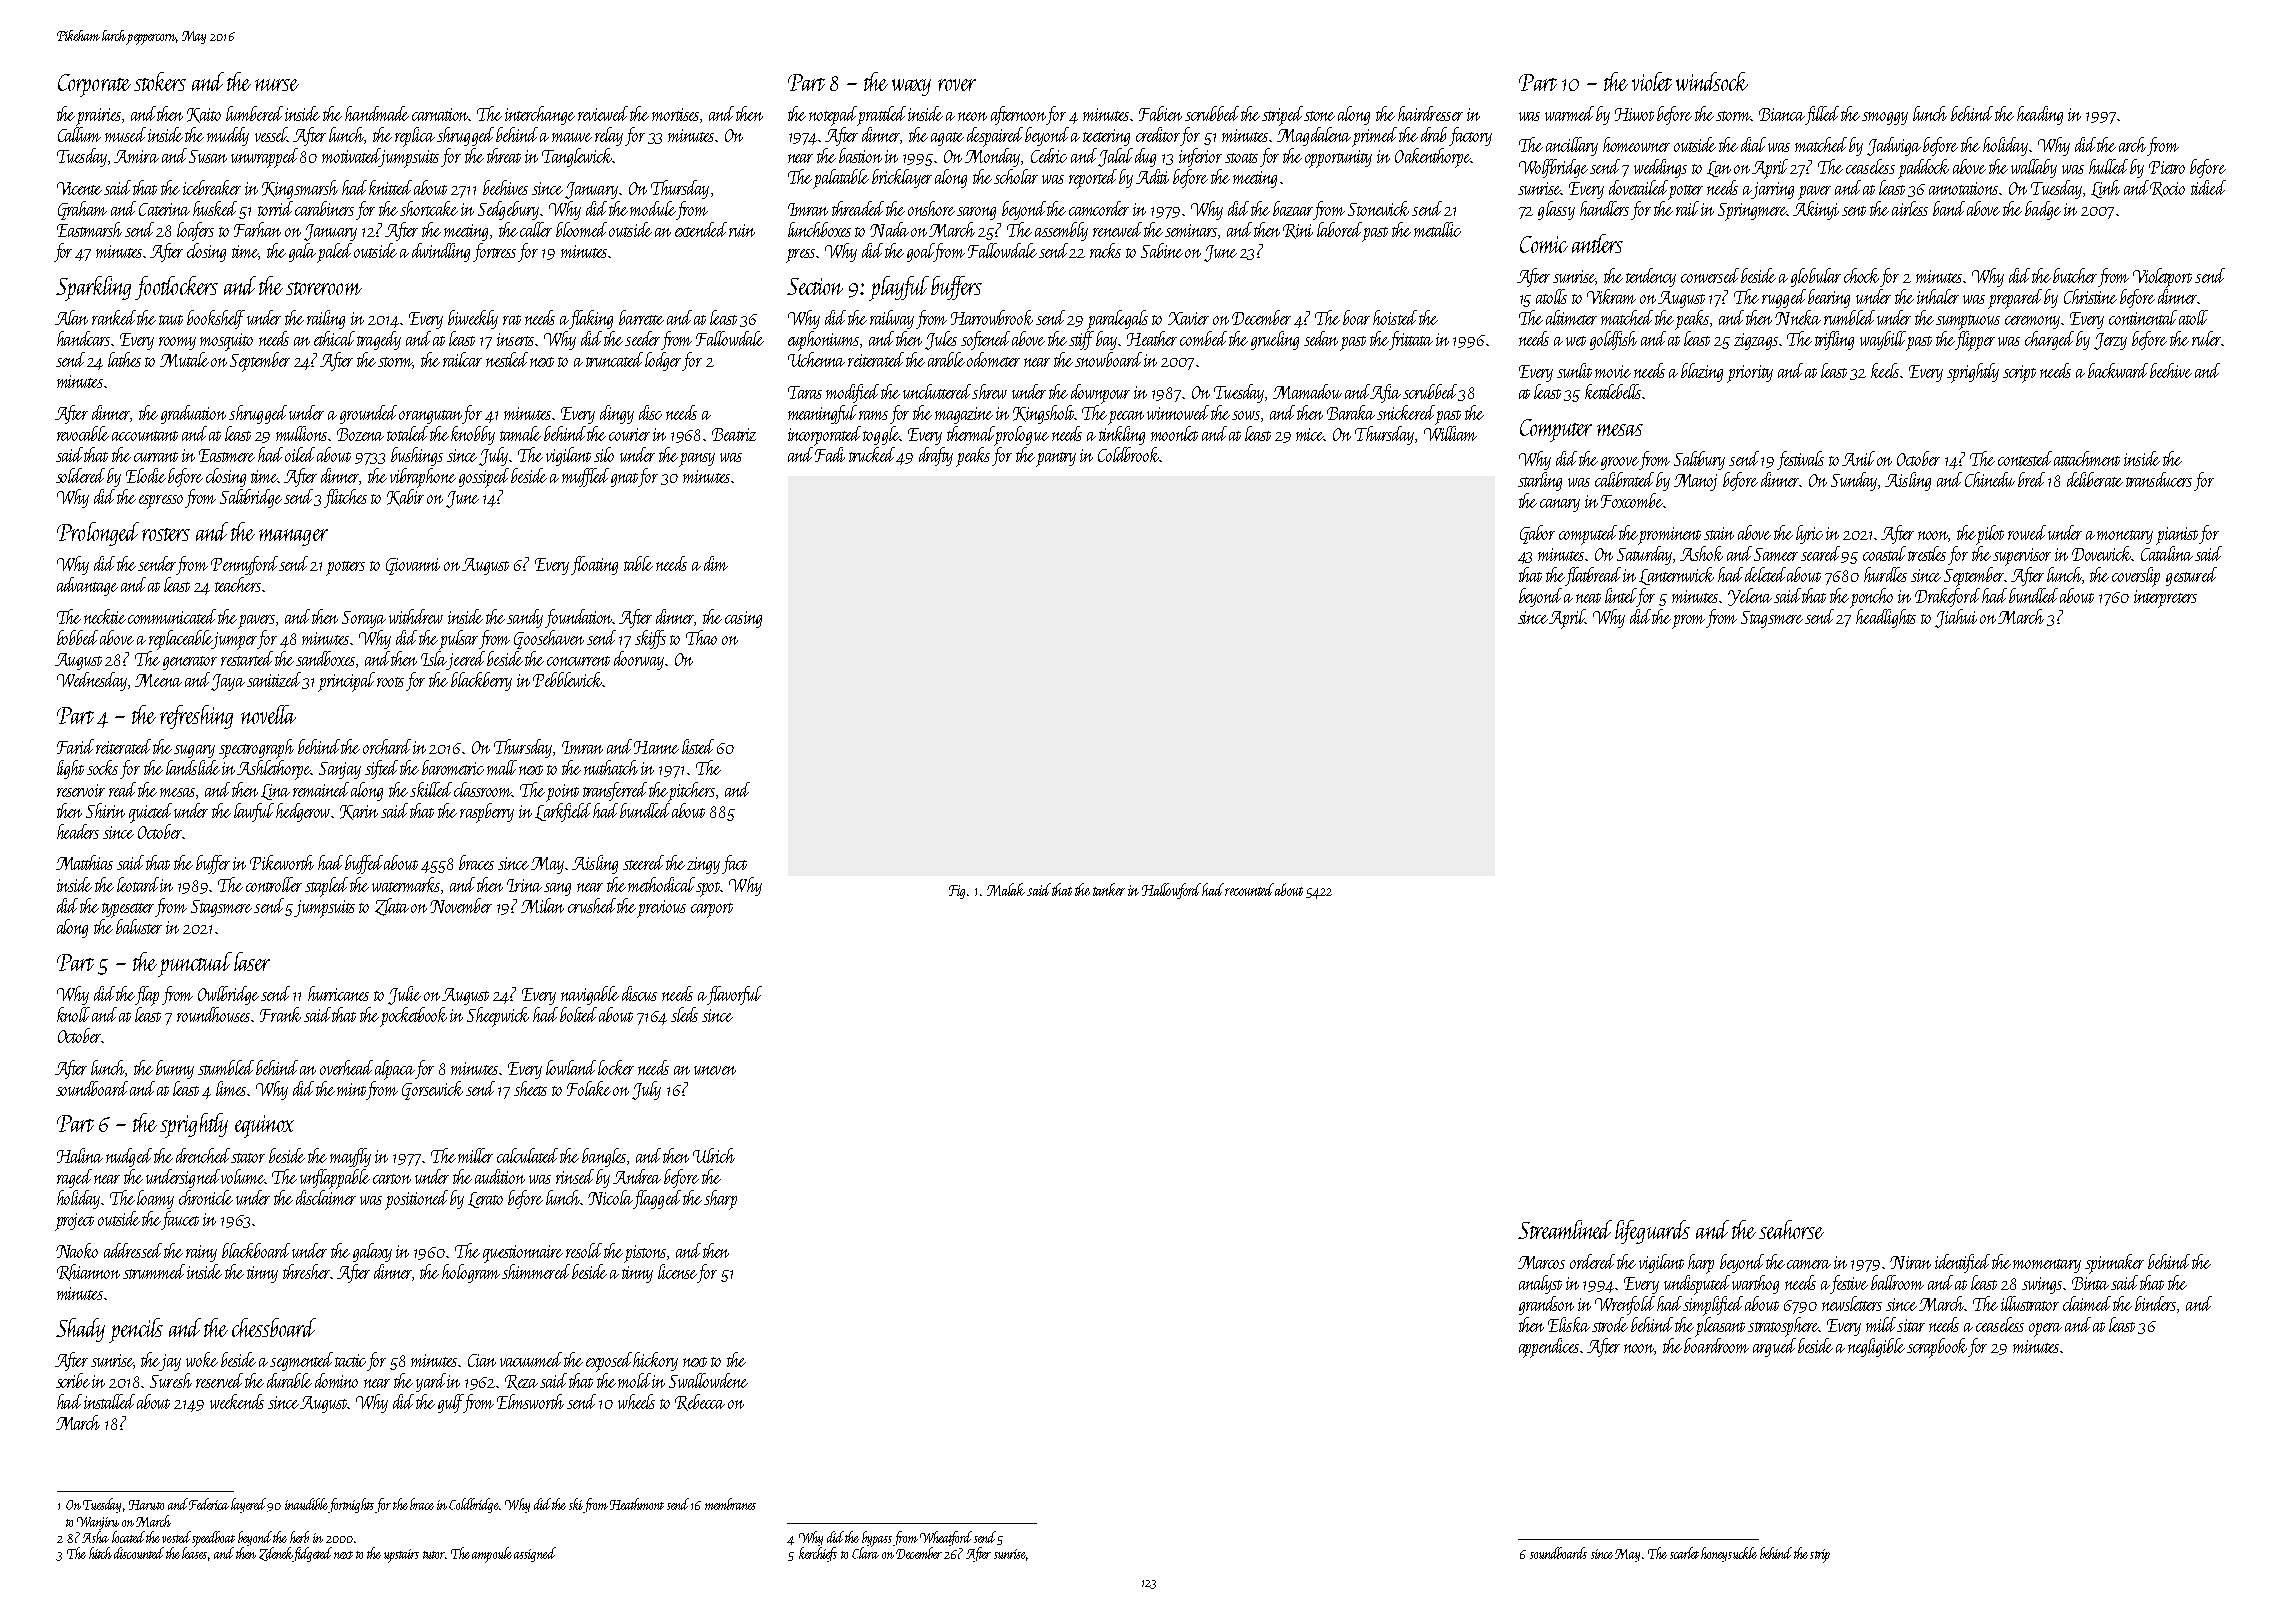  What do you see at coordinates (1634, 114) in the document?
I see `Hiwot` at bounding box center [1634, 114].
